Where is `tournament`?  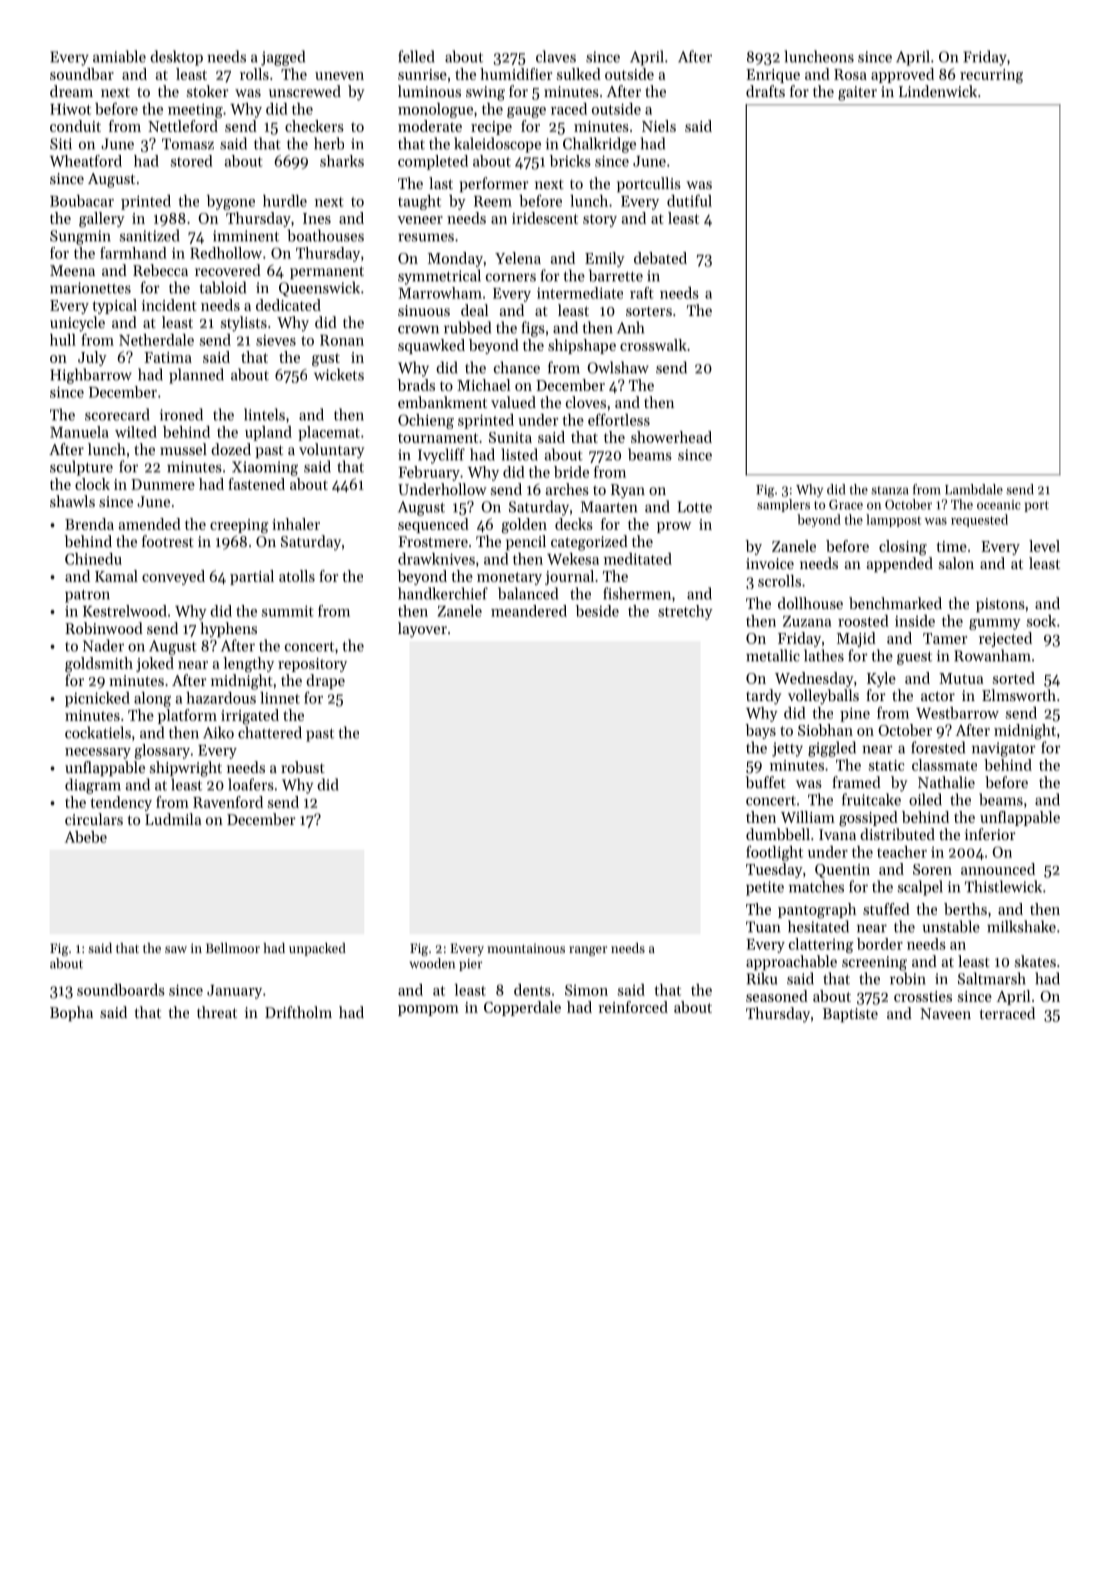 tournament is located at coordinates (438, 438).
